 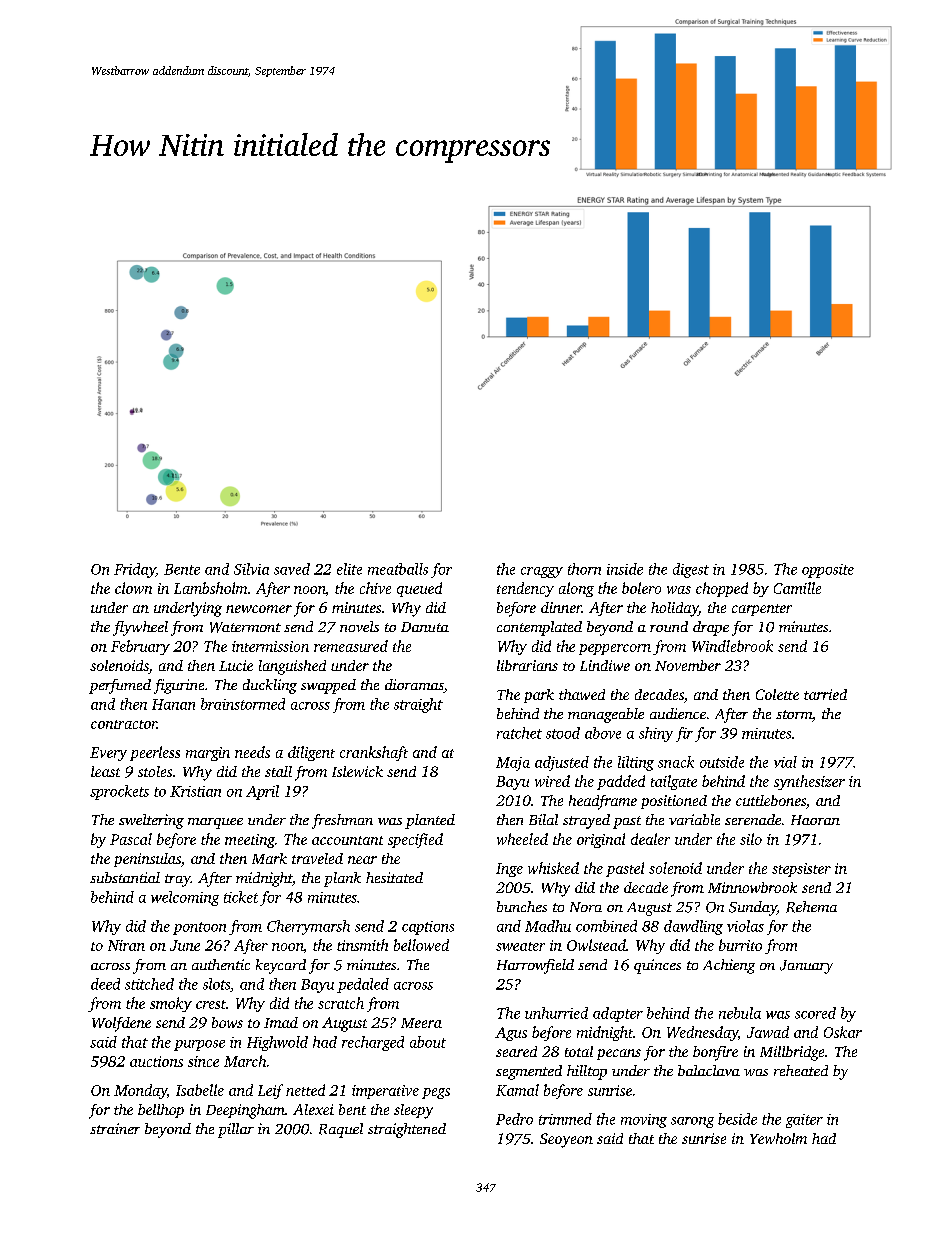 What do you see at coordinates (753, 819) in the document?
I see `serenade` at bounding box center [753, 819].
